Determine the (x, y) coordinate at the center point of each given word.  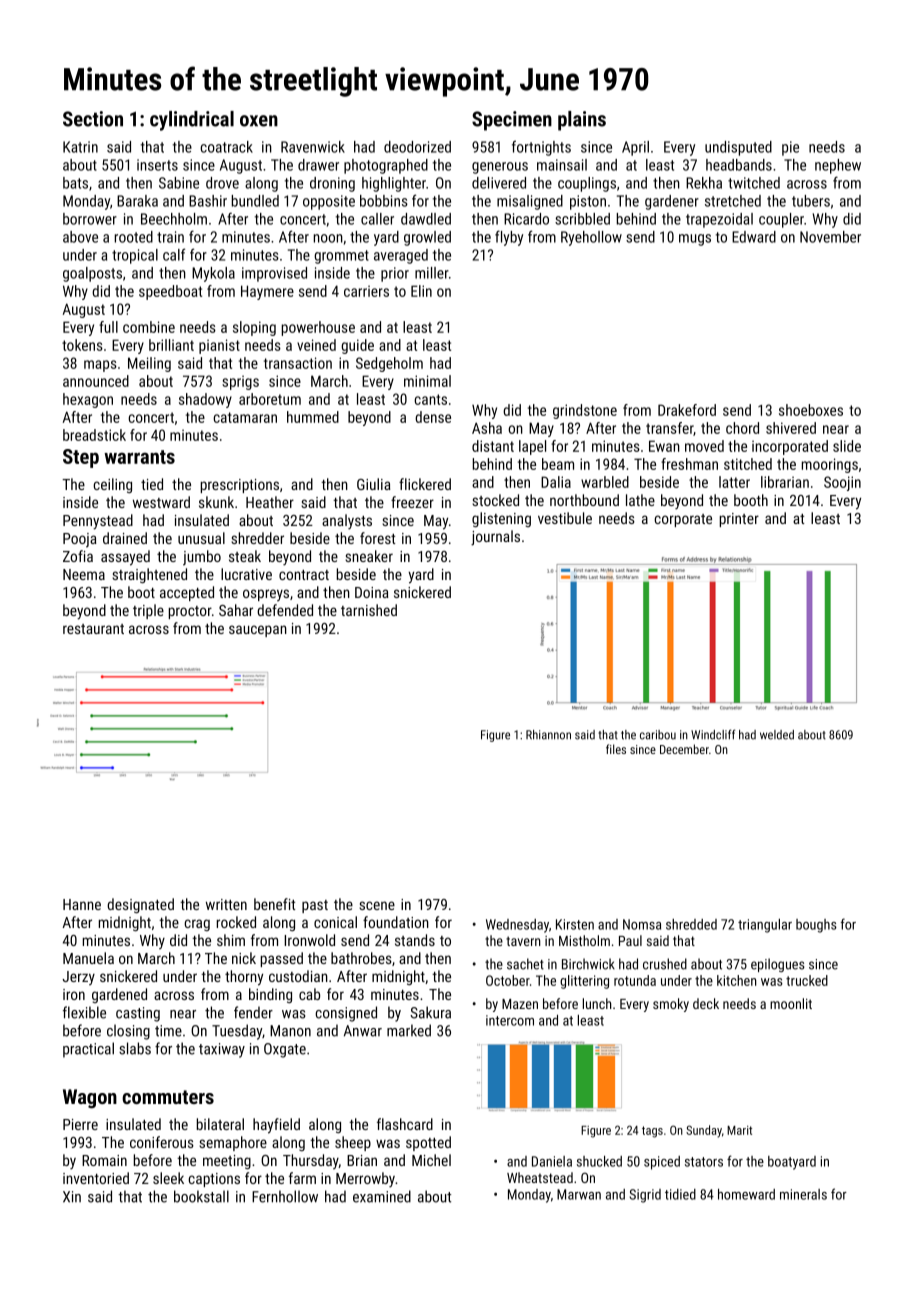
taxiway (222, 1050)
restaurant (93, 629)
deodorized (417, 147)
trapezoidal (719, 220)
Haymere (267, 292)
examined (382, 1196)
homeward (746, 1194)
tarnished (369, 610)
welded (777, 735)
